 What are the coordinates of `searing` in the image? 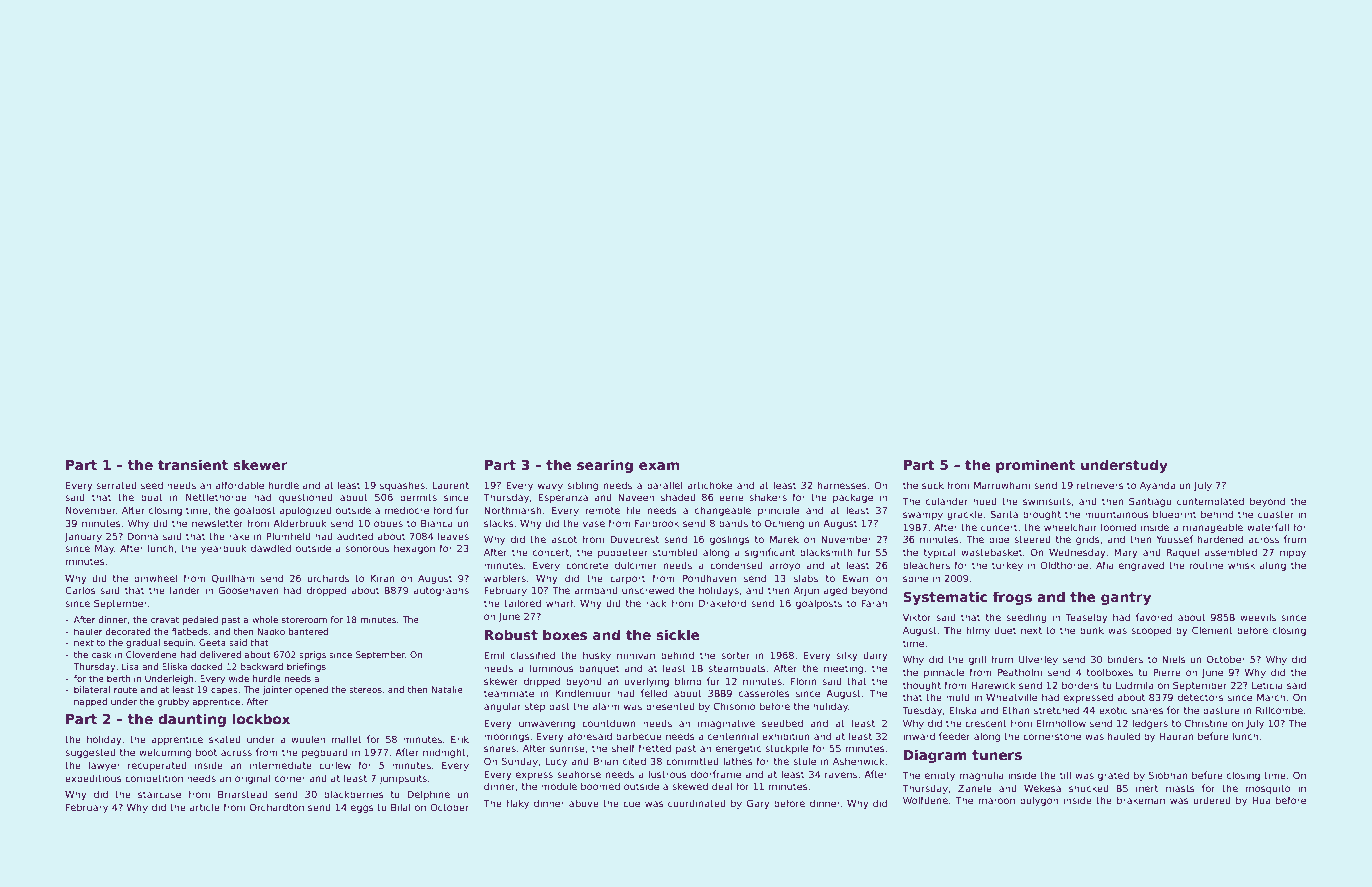 It's located at (605, 466).
